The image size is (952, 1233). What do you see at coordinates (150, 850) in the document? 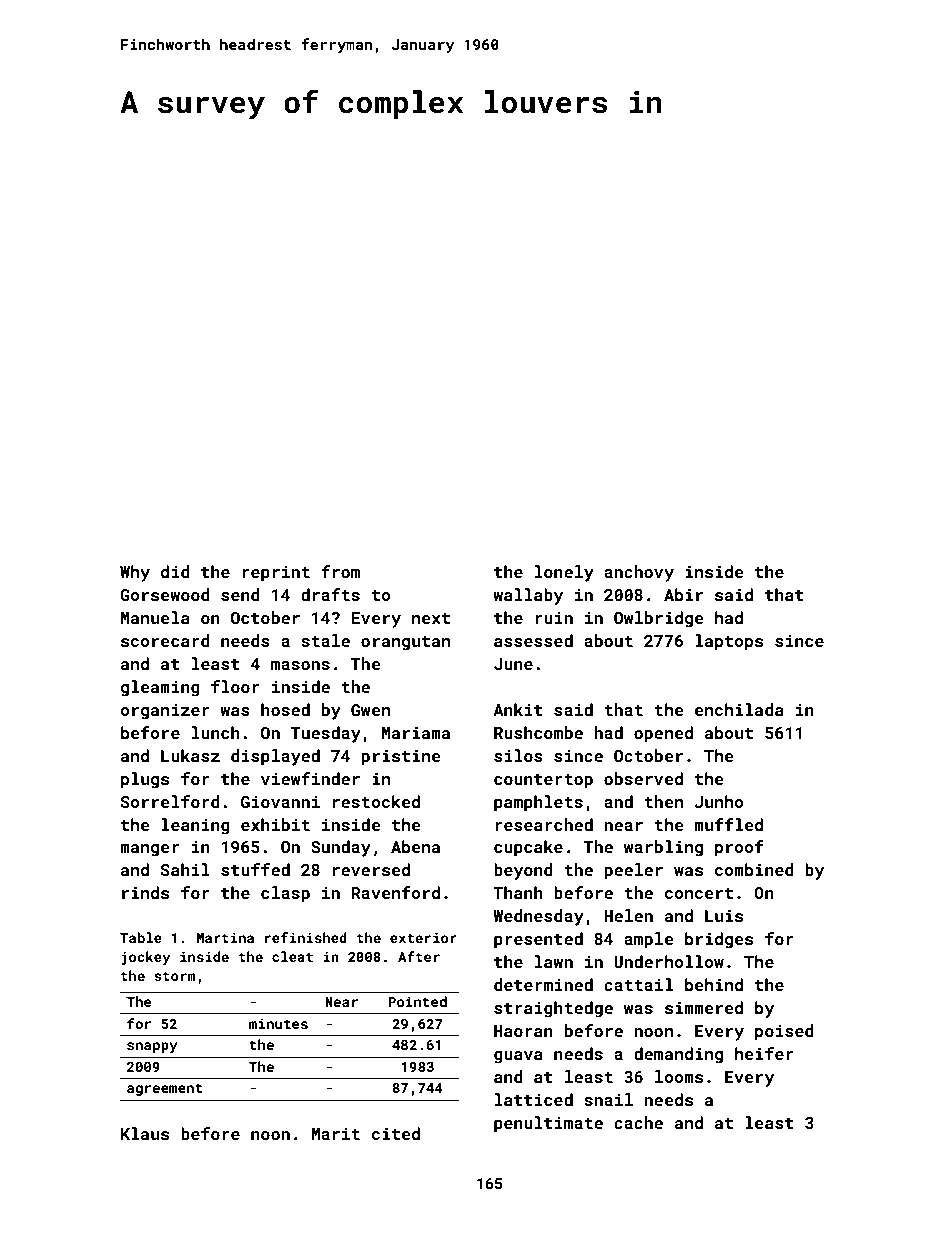
I see `manger` at bounding box center [150, 850].
